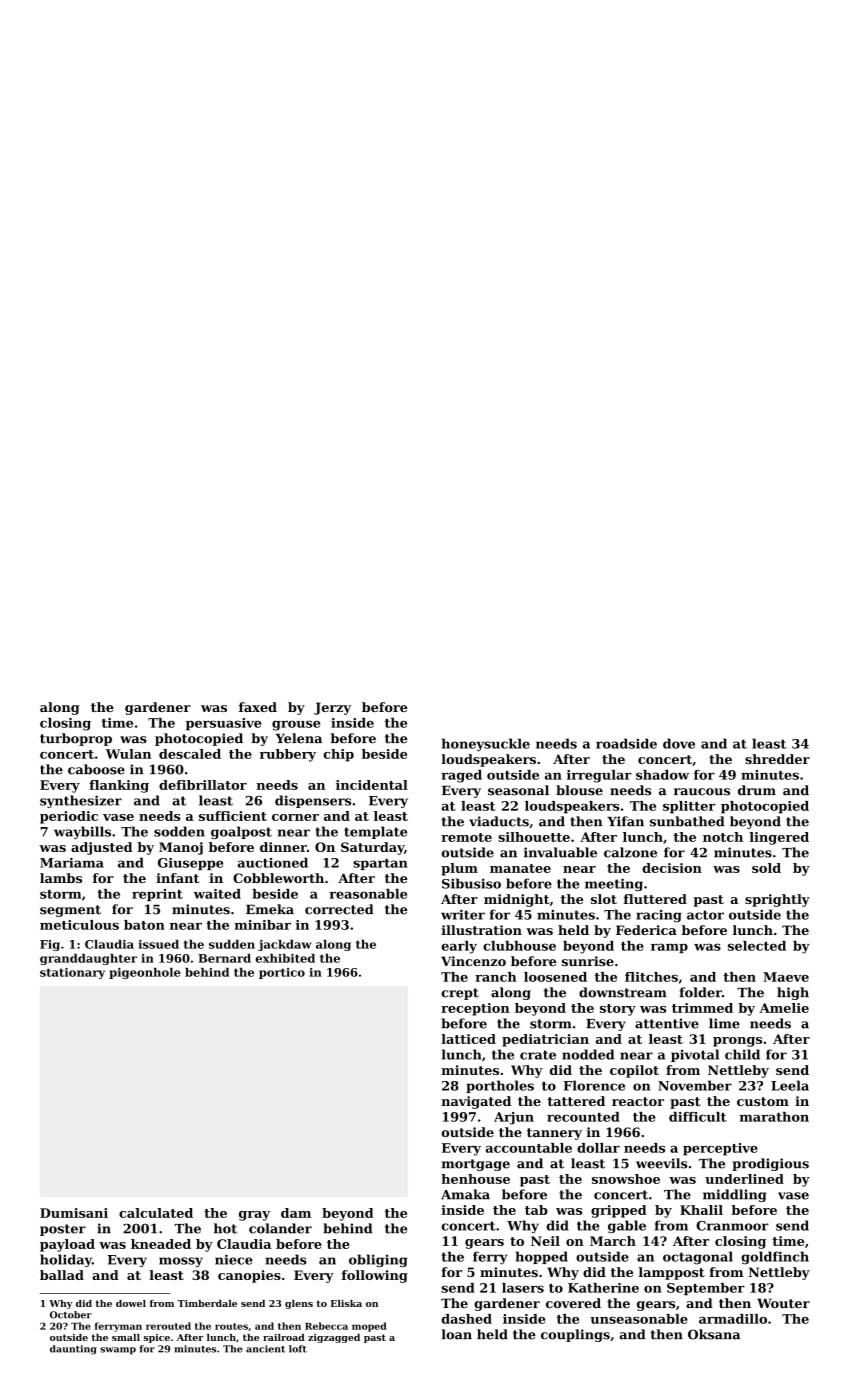 This screenshot has width=849, height=1400. I want to click on Wouter, so click(783, 1303).
